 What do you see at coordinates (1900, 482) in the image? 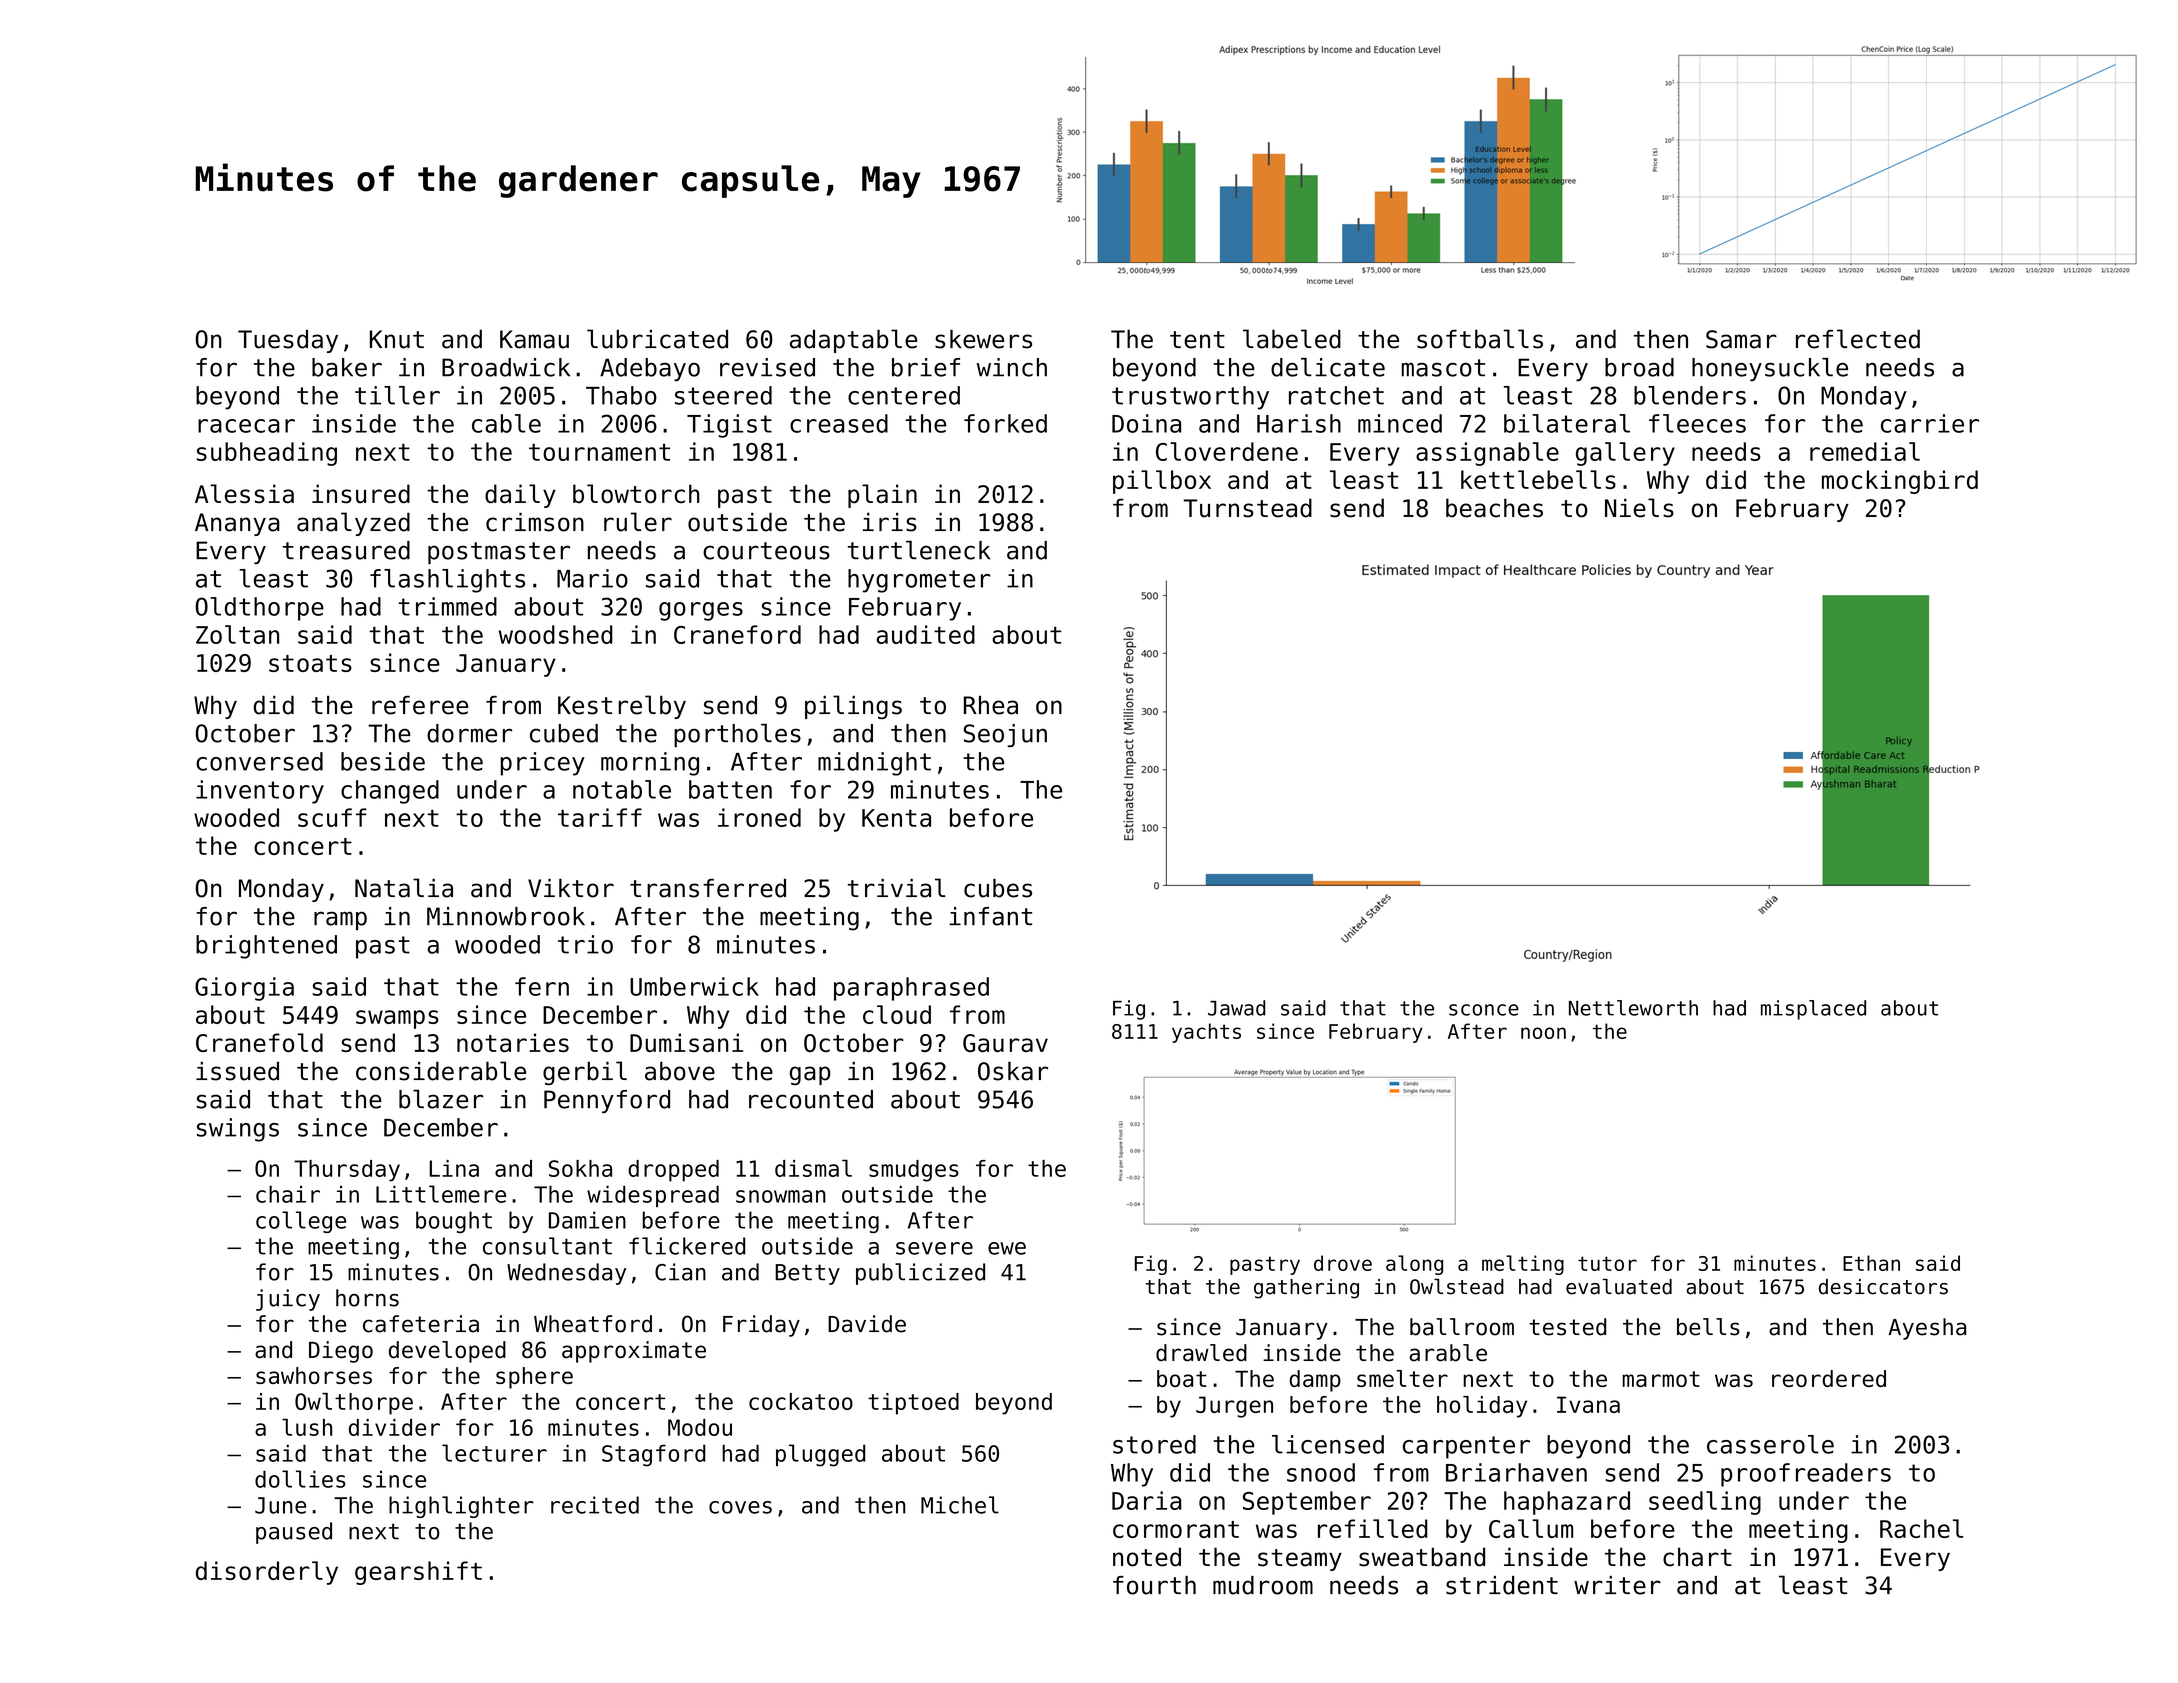
I see `mockingbird` at bounding box center [1900, 482].
